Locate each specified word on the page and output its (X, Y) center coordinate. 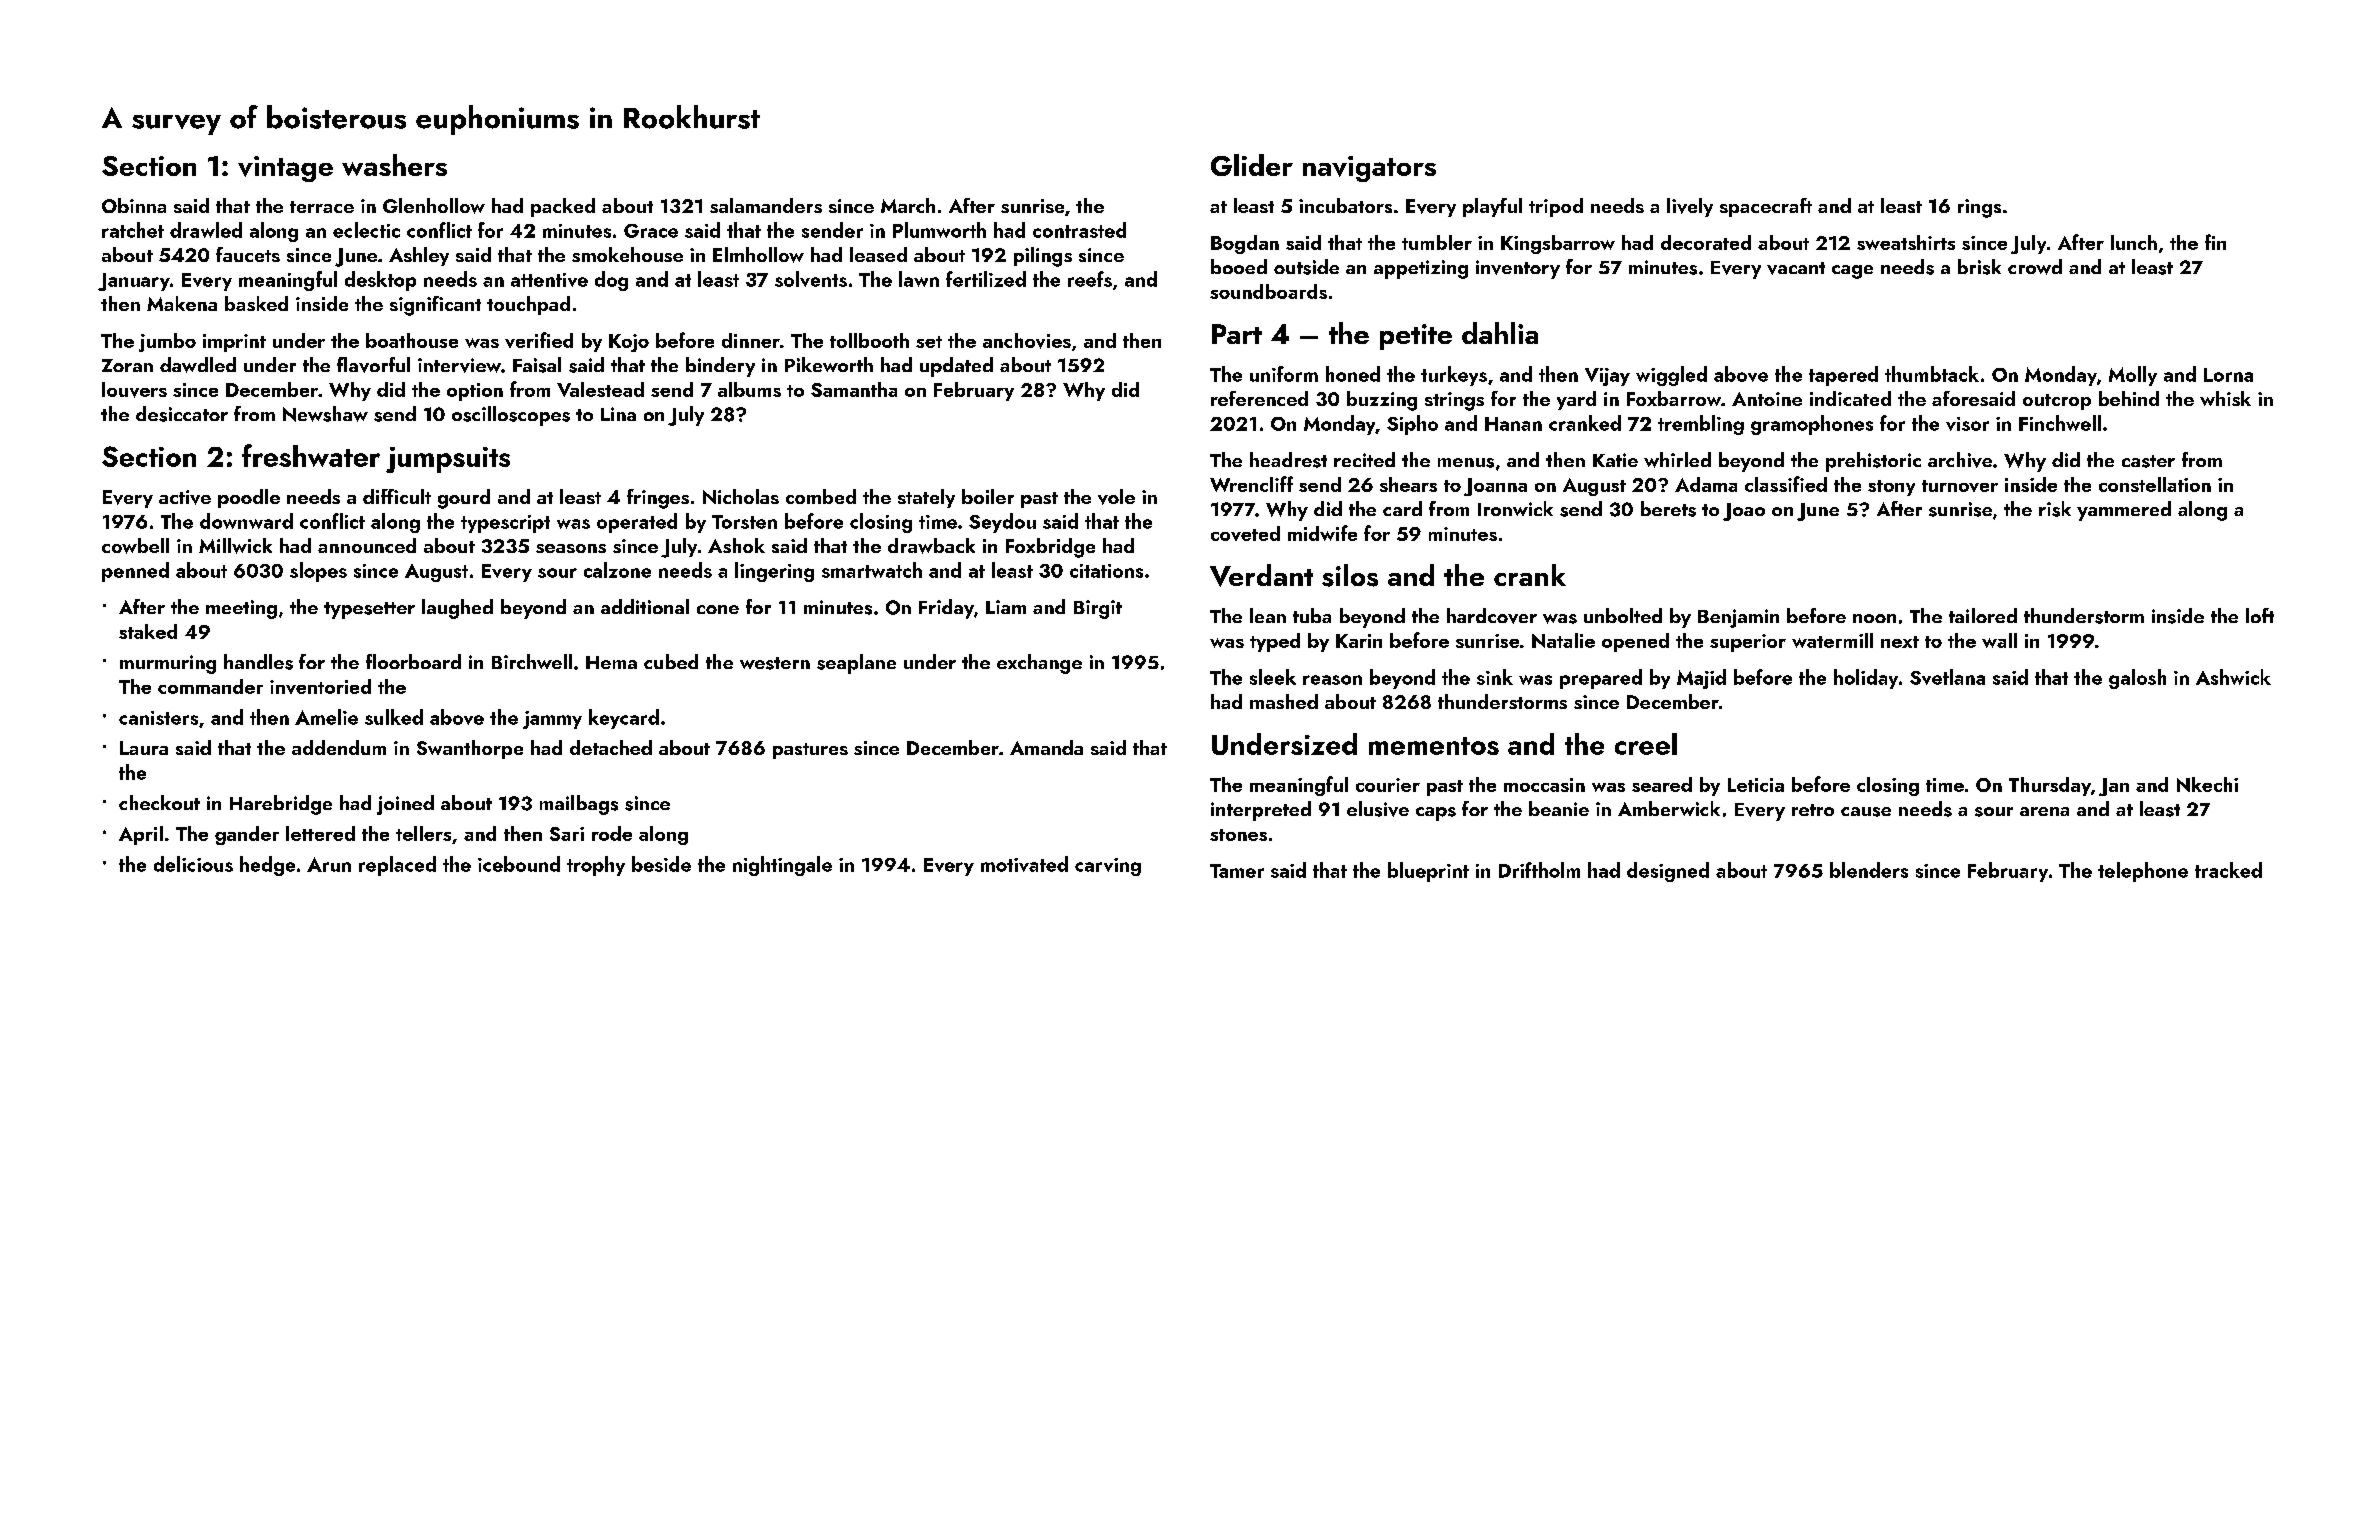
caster (2148, 461)
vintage (285, 169)
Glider (1252, 165)
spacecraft (1766, 207)
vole (1116, 497)
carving (1108, 867)
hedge (267, 866)
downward (246, 521)
